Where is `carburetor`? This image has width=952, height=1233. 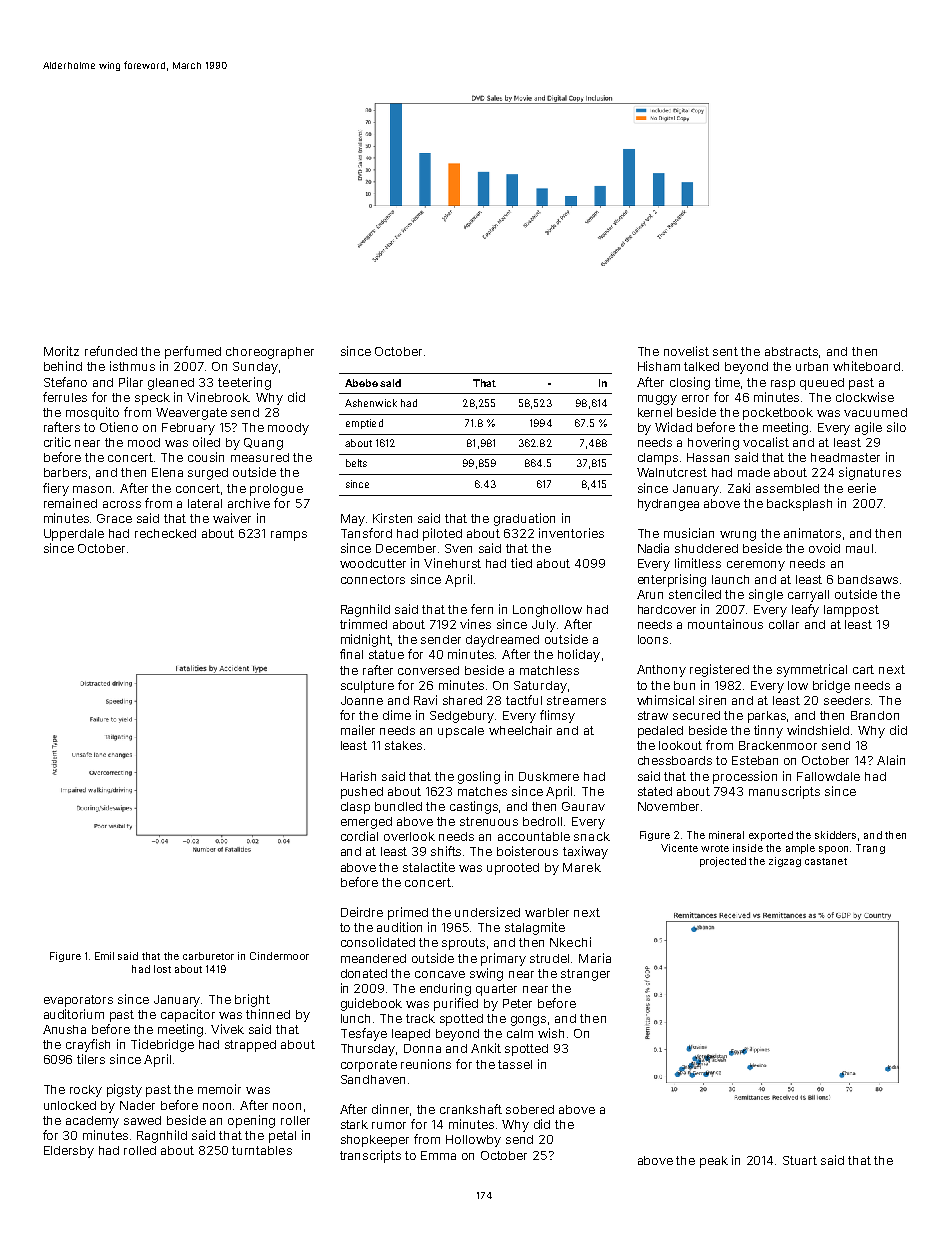 carburetor is located at coordinates (208, 956).
